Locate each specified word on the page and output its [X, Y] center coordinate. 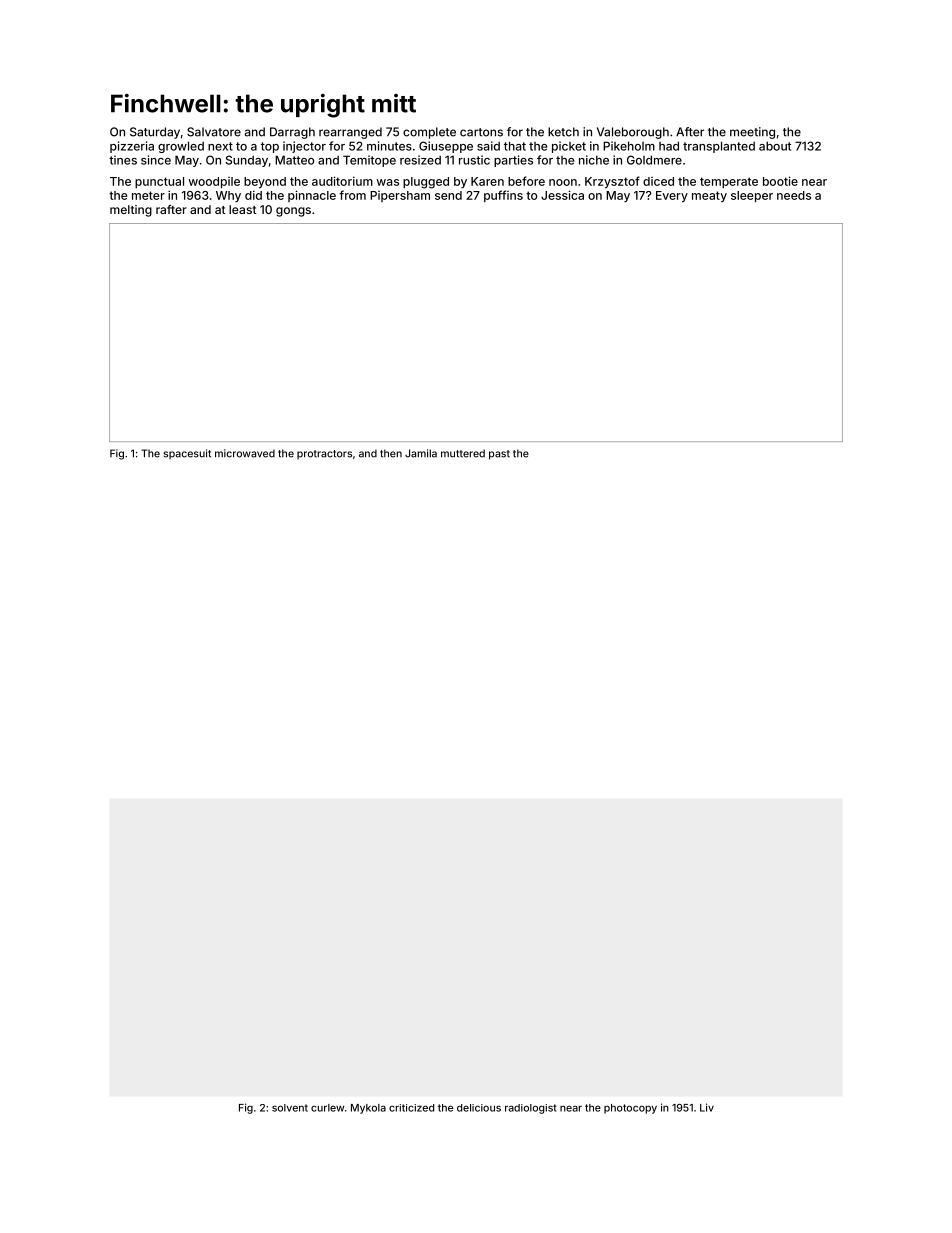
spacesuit [187, 454]
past [499, 455]
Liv [707, 1107]
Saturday [155, 133]
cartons [481, 132]
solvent [290, 1108]
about [775, 146]
